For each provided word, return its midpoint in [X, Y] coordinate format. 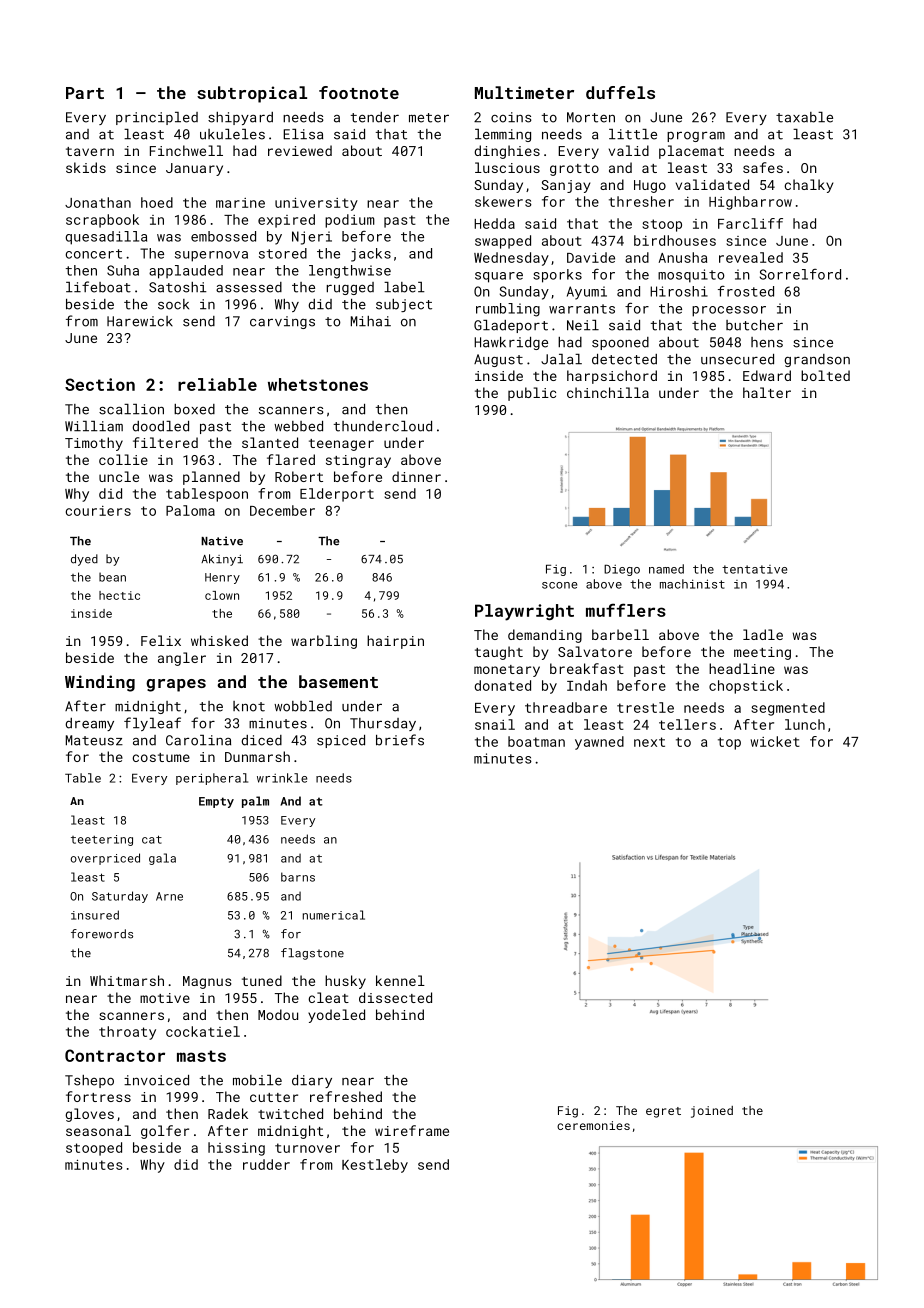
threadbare [566, 707]
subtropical [252, 94]
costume [161, 757]
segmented [788, 709]
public [532, 394]
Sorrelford [800, 274]
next [649, 742]
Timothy [94, 444]
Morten [591, 117]
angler [182, 659]
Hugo [650, 186]
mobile [257, 1080]
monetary [507, 671]
